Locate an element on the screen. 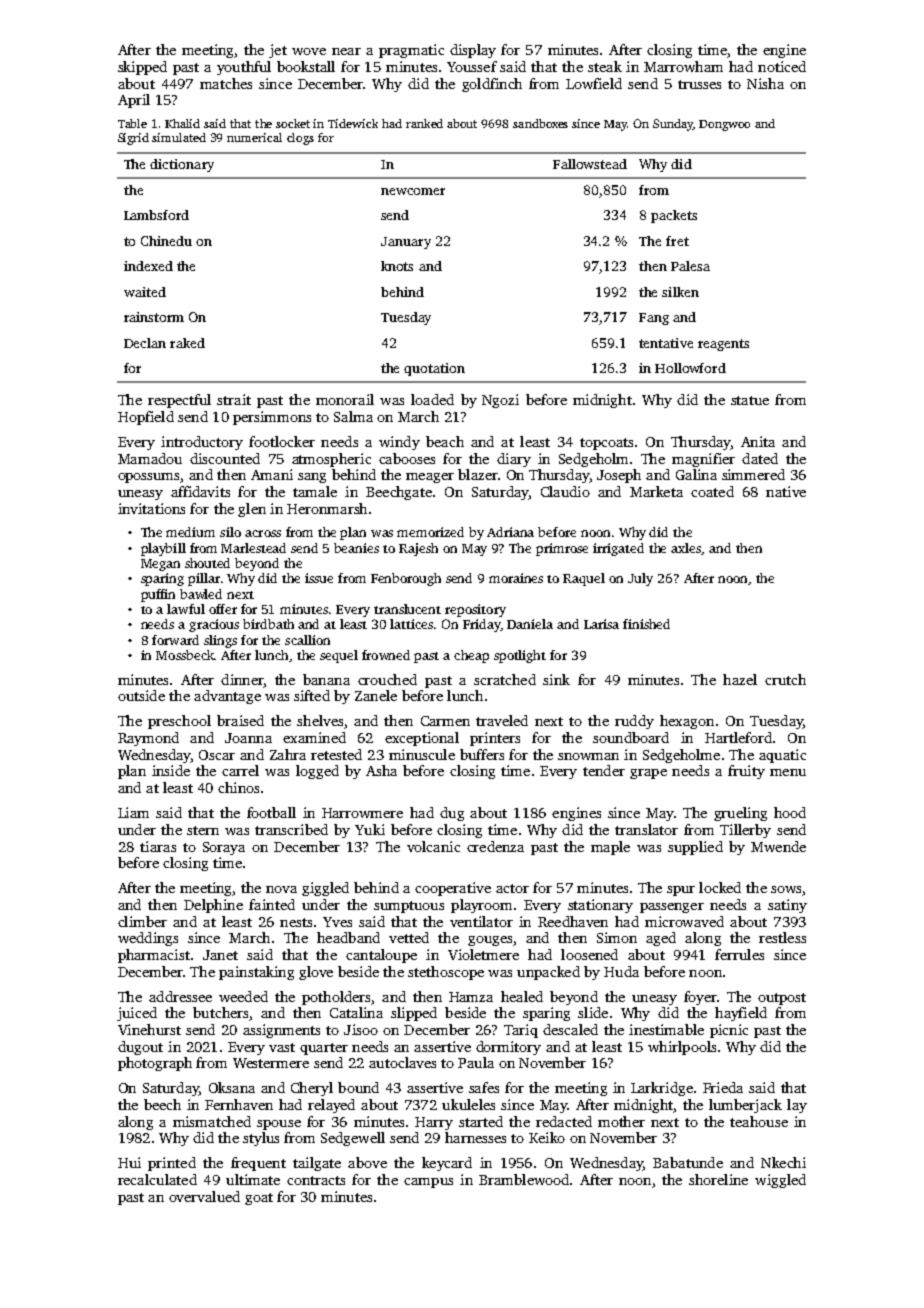 This screenshot has height=1308, width=924. addressee is located at coordinates (180, 996).
